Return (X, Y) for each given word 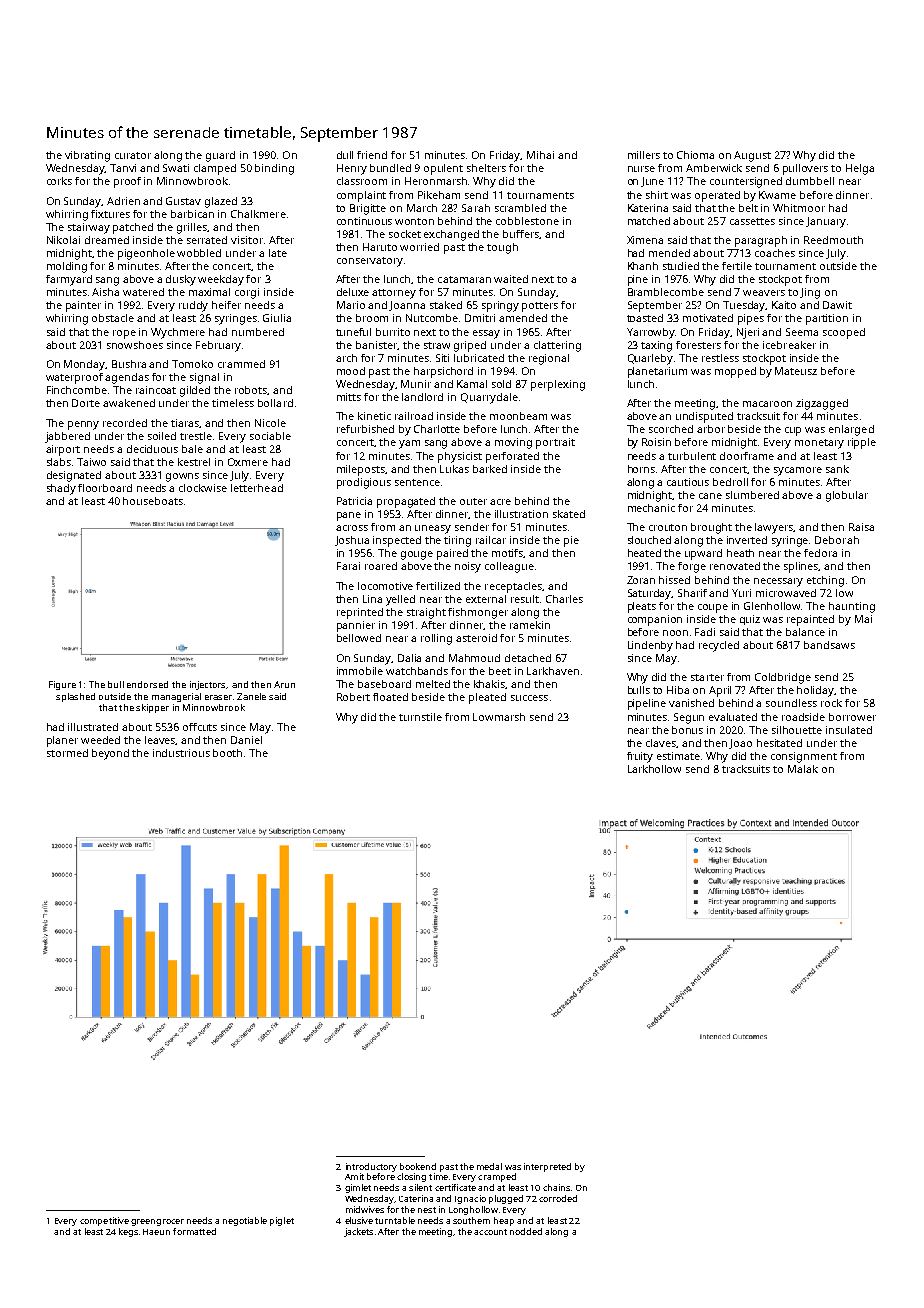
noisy (468, 567)
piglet (282, 1221)
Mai (863, 619)
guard (220, 156)
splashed (75, 697)
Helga (860, 169)
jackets (358, 1232)
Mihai (540, 155)
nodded (526, 1231)
